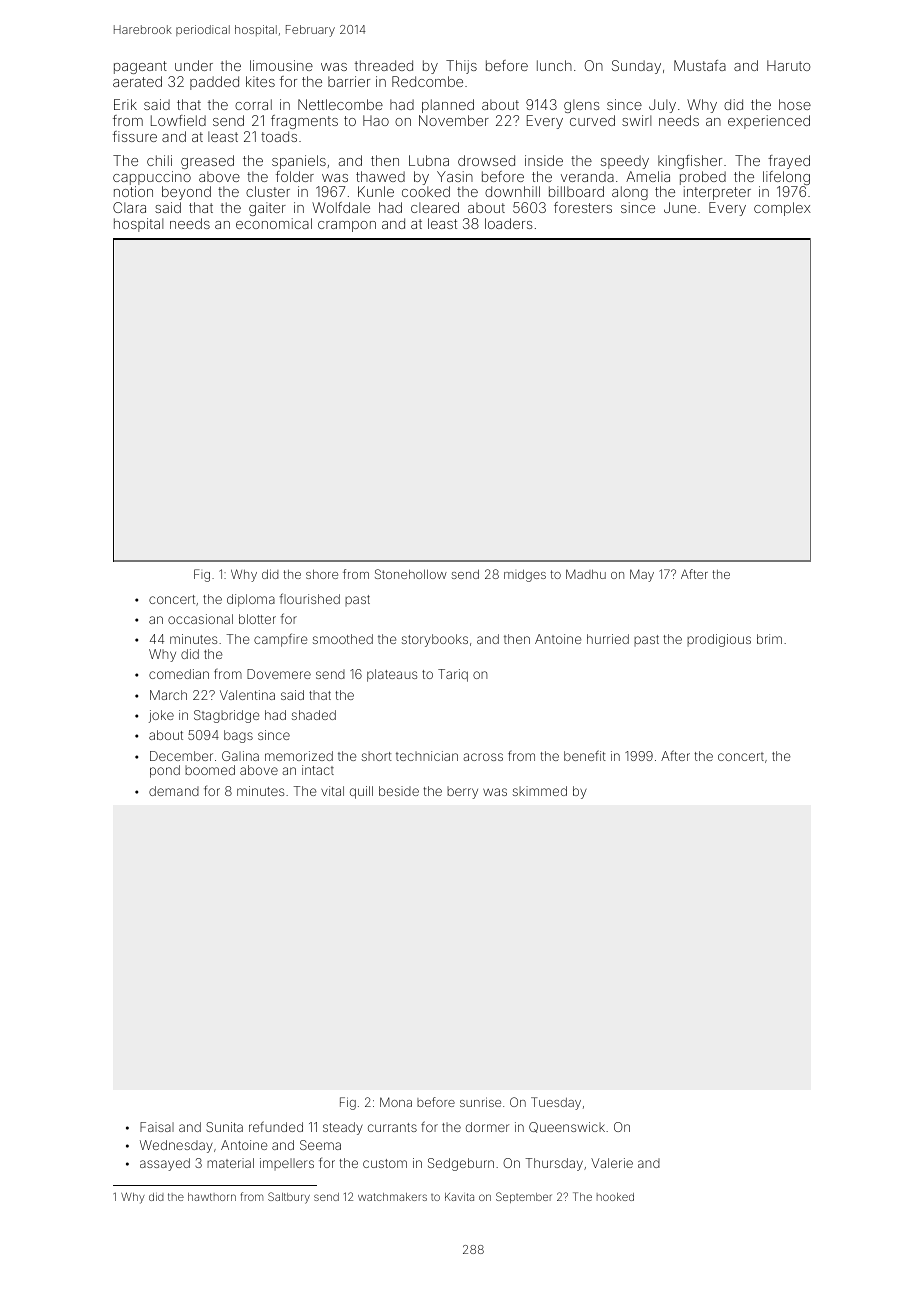  I want to click on prodigious, so click(719, 640).
